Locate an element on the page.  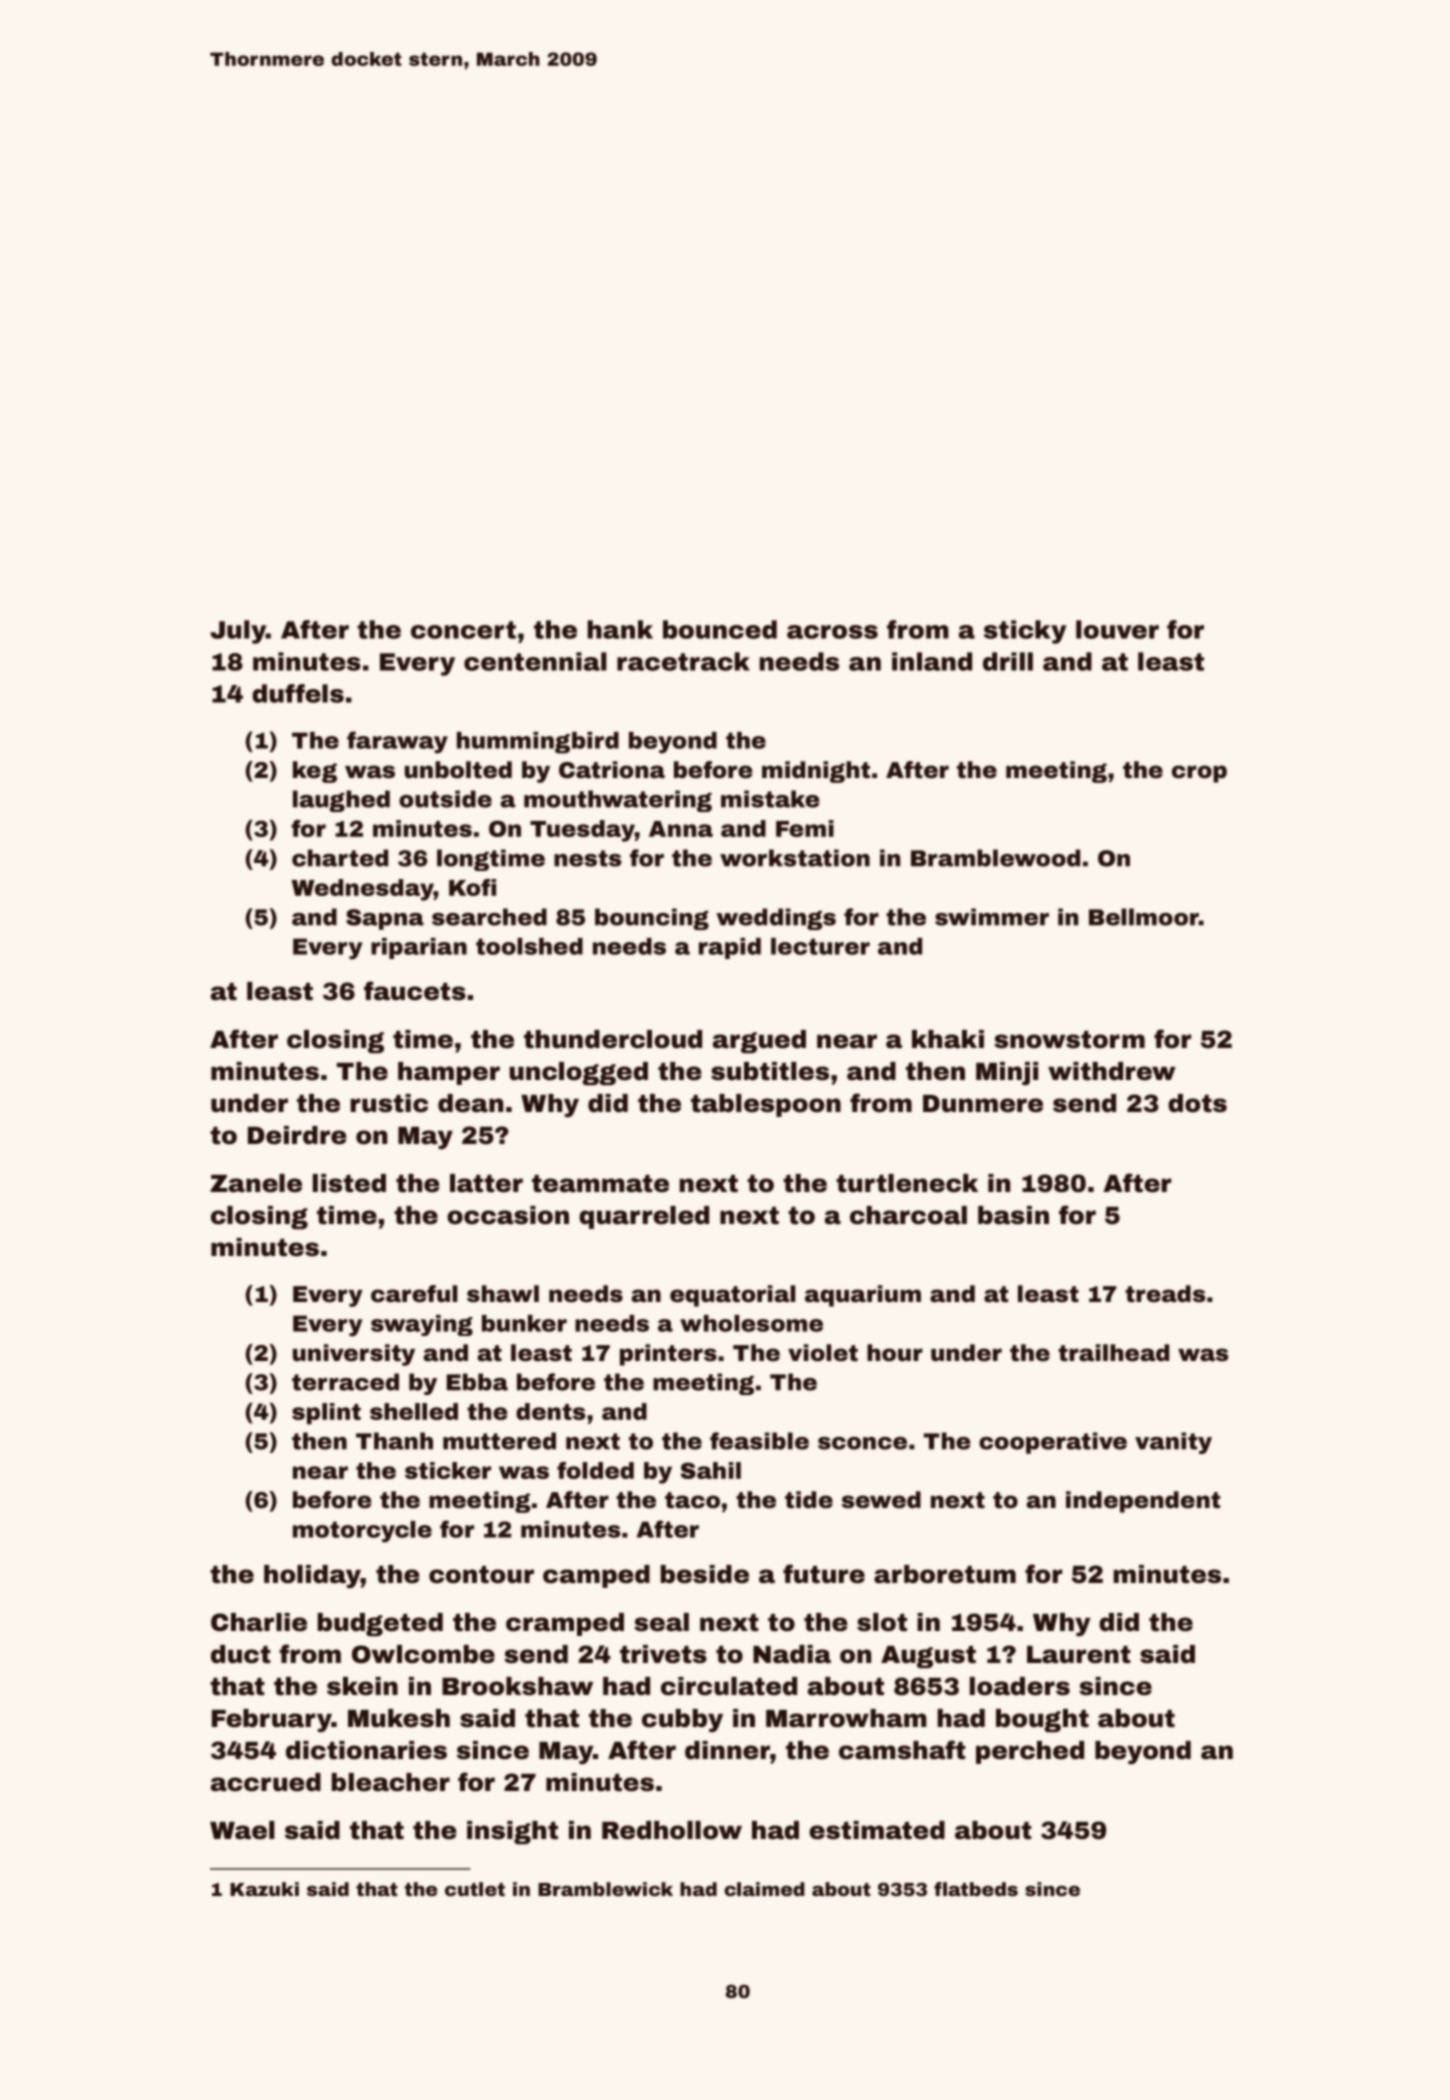
charcoal is located at coordinates (908, 1215).
